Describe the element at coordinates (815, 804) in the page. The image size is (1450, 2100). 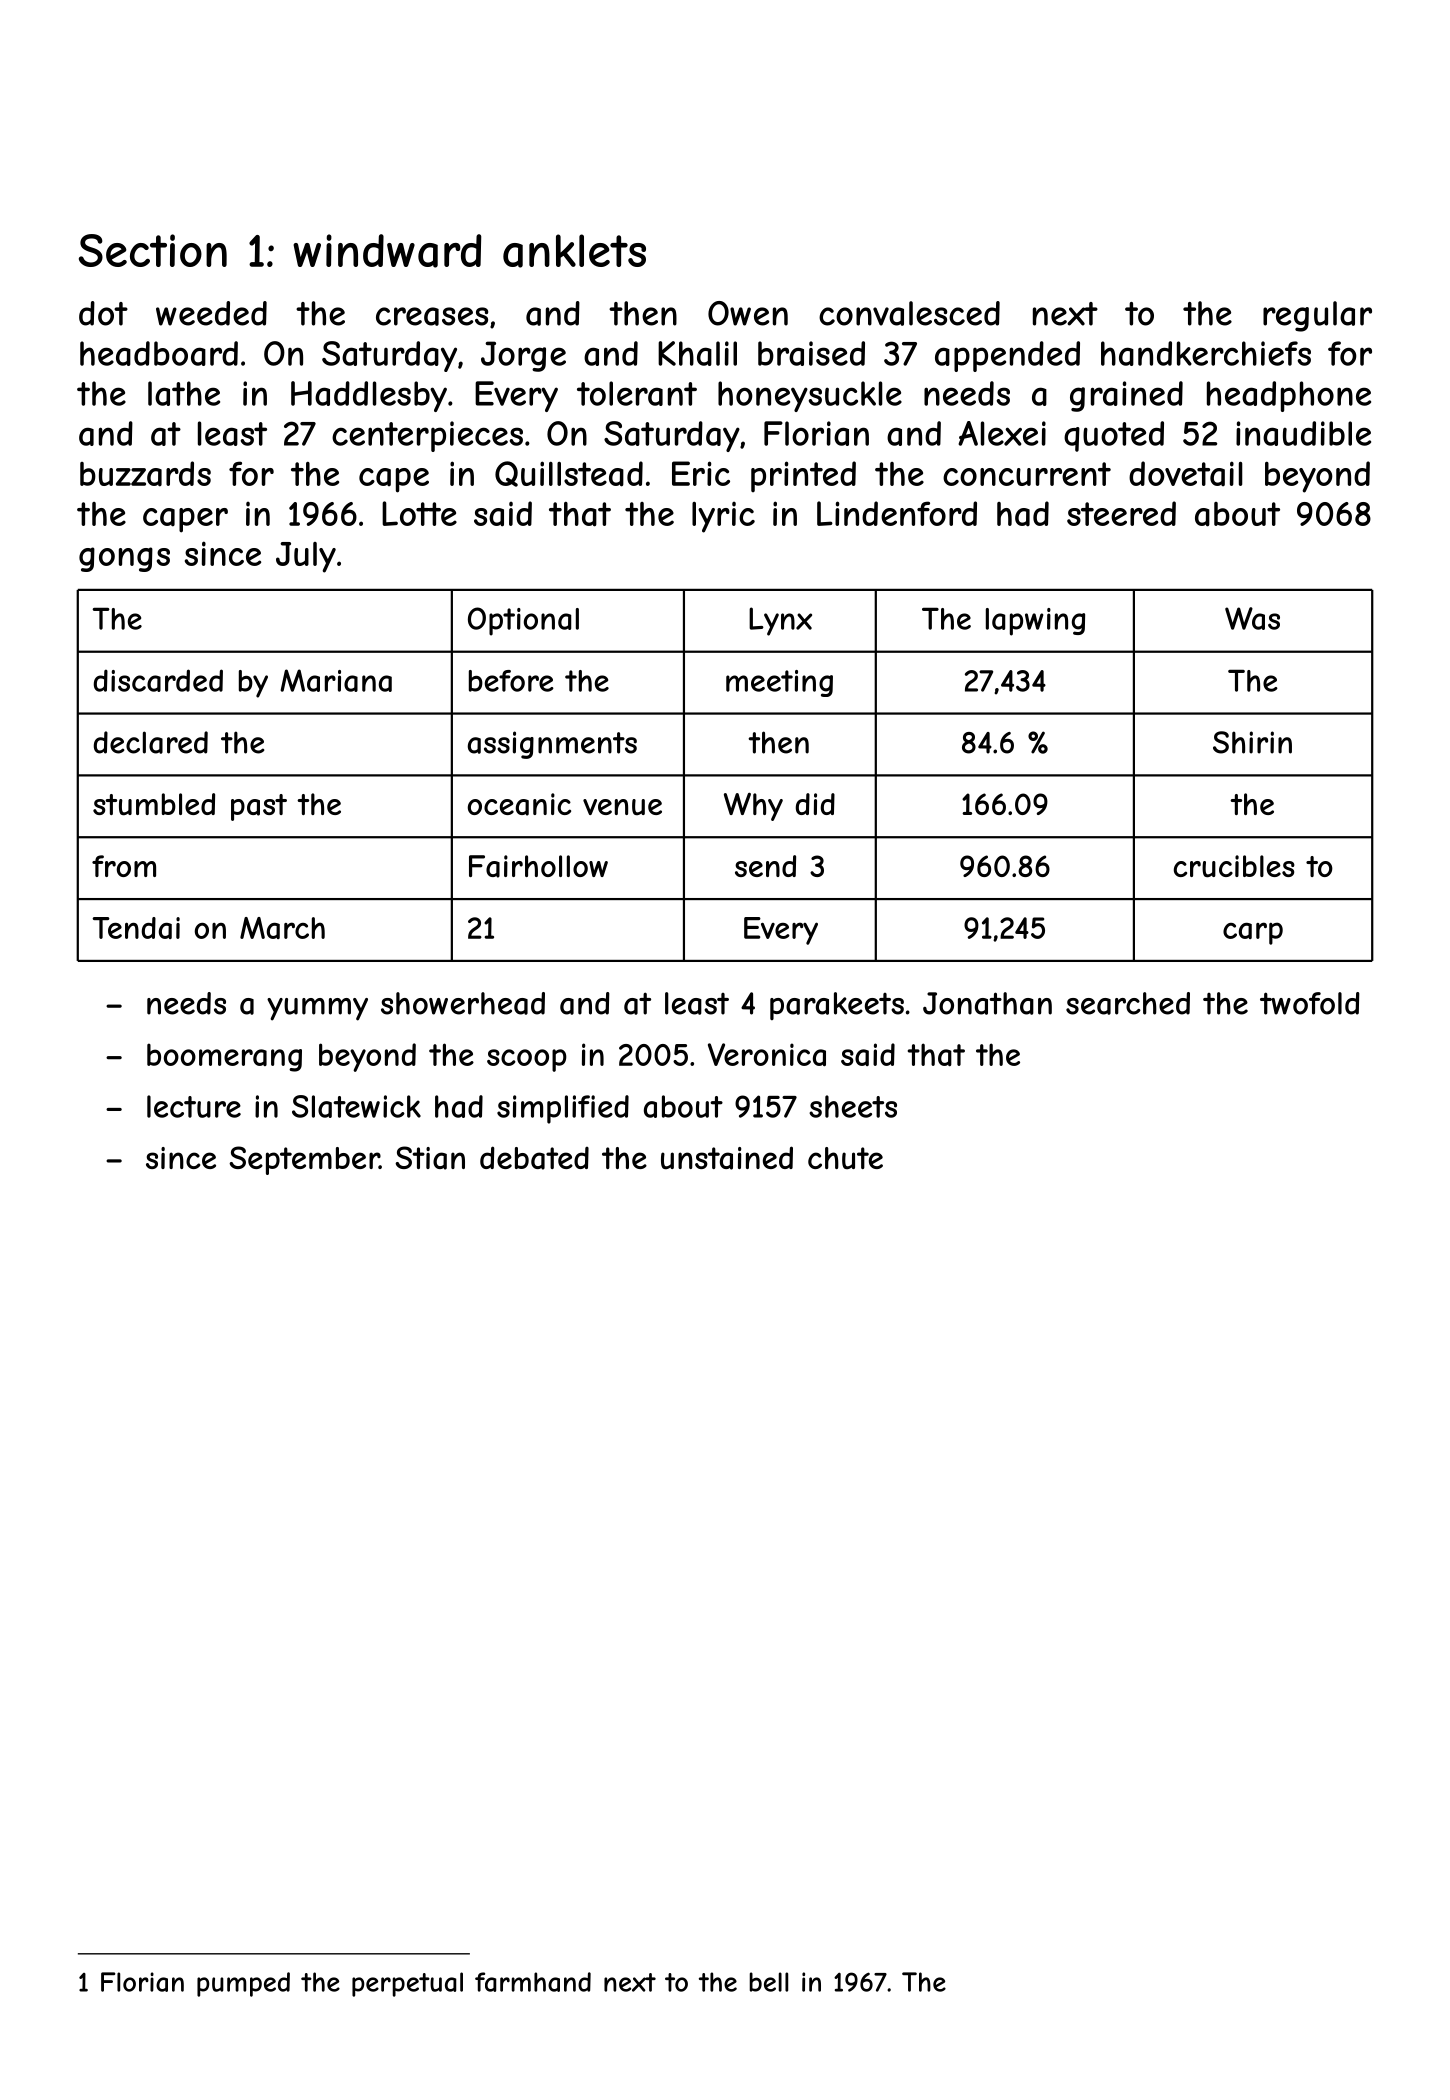
I see `did` at that location.
